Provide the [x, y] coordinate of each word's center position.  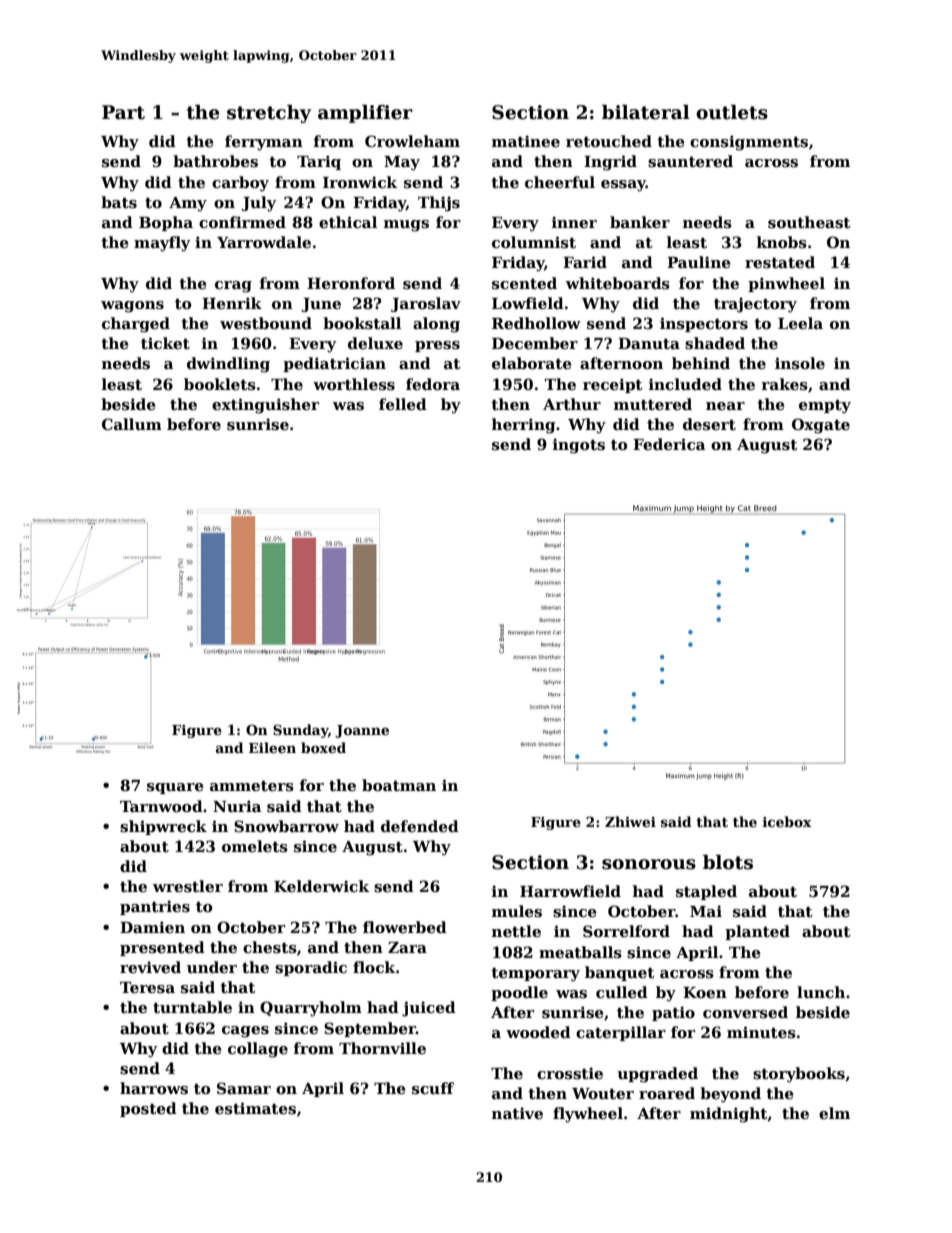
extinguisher [265, 406]
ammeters [252, 786]
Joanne [362, 731]
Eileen [272, 747]
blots [728, 862]
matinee [526, 141]
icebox [787, 821]
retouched [609, 141]
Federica [669, 444]
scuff [433, 1088]
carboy [240, 184]
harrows [154, 1088]
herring [524, 426]
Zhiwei [630, 821]
